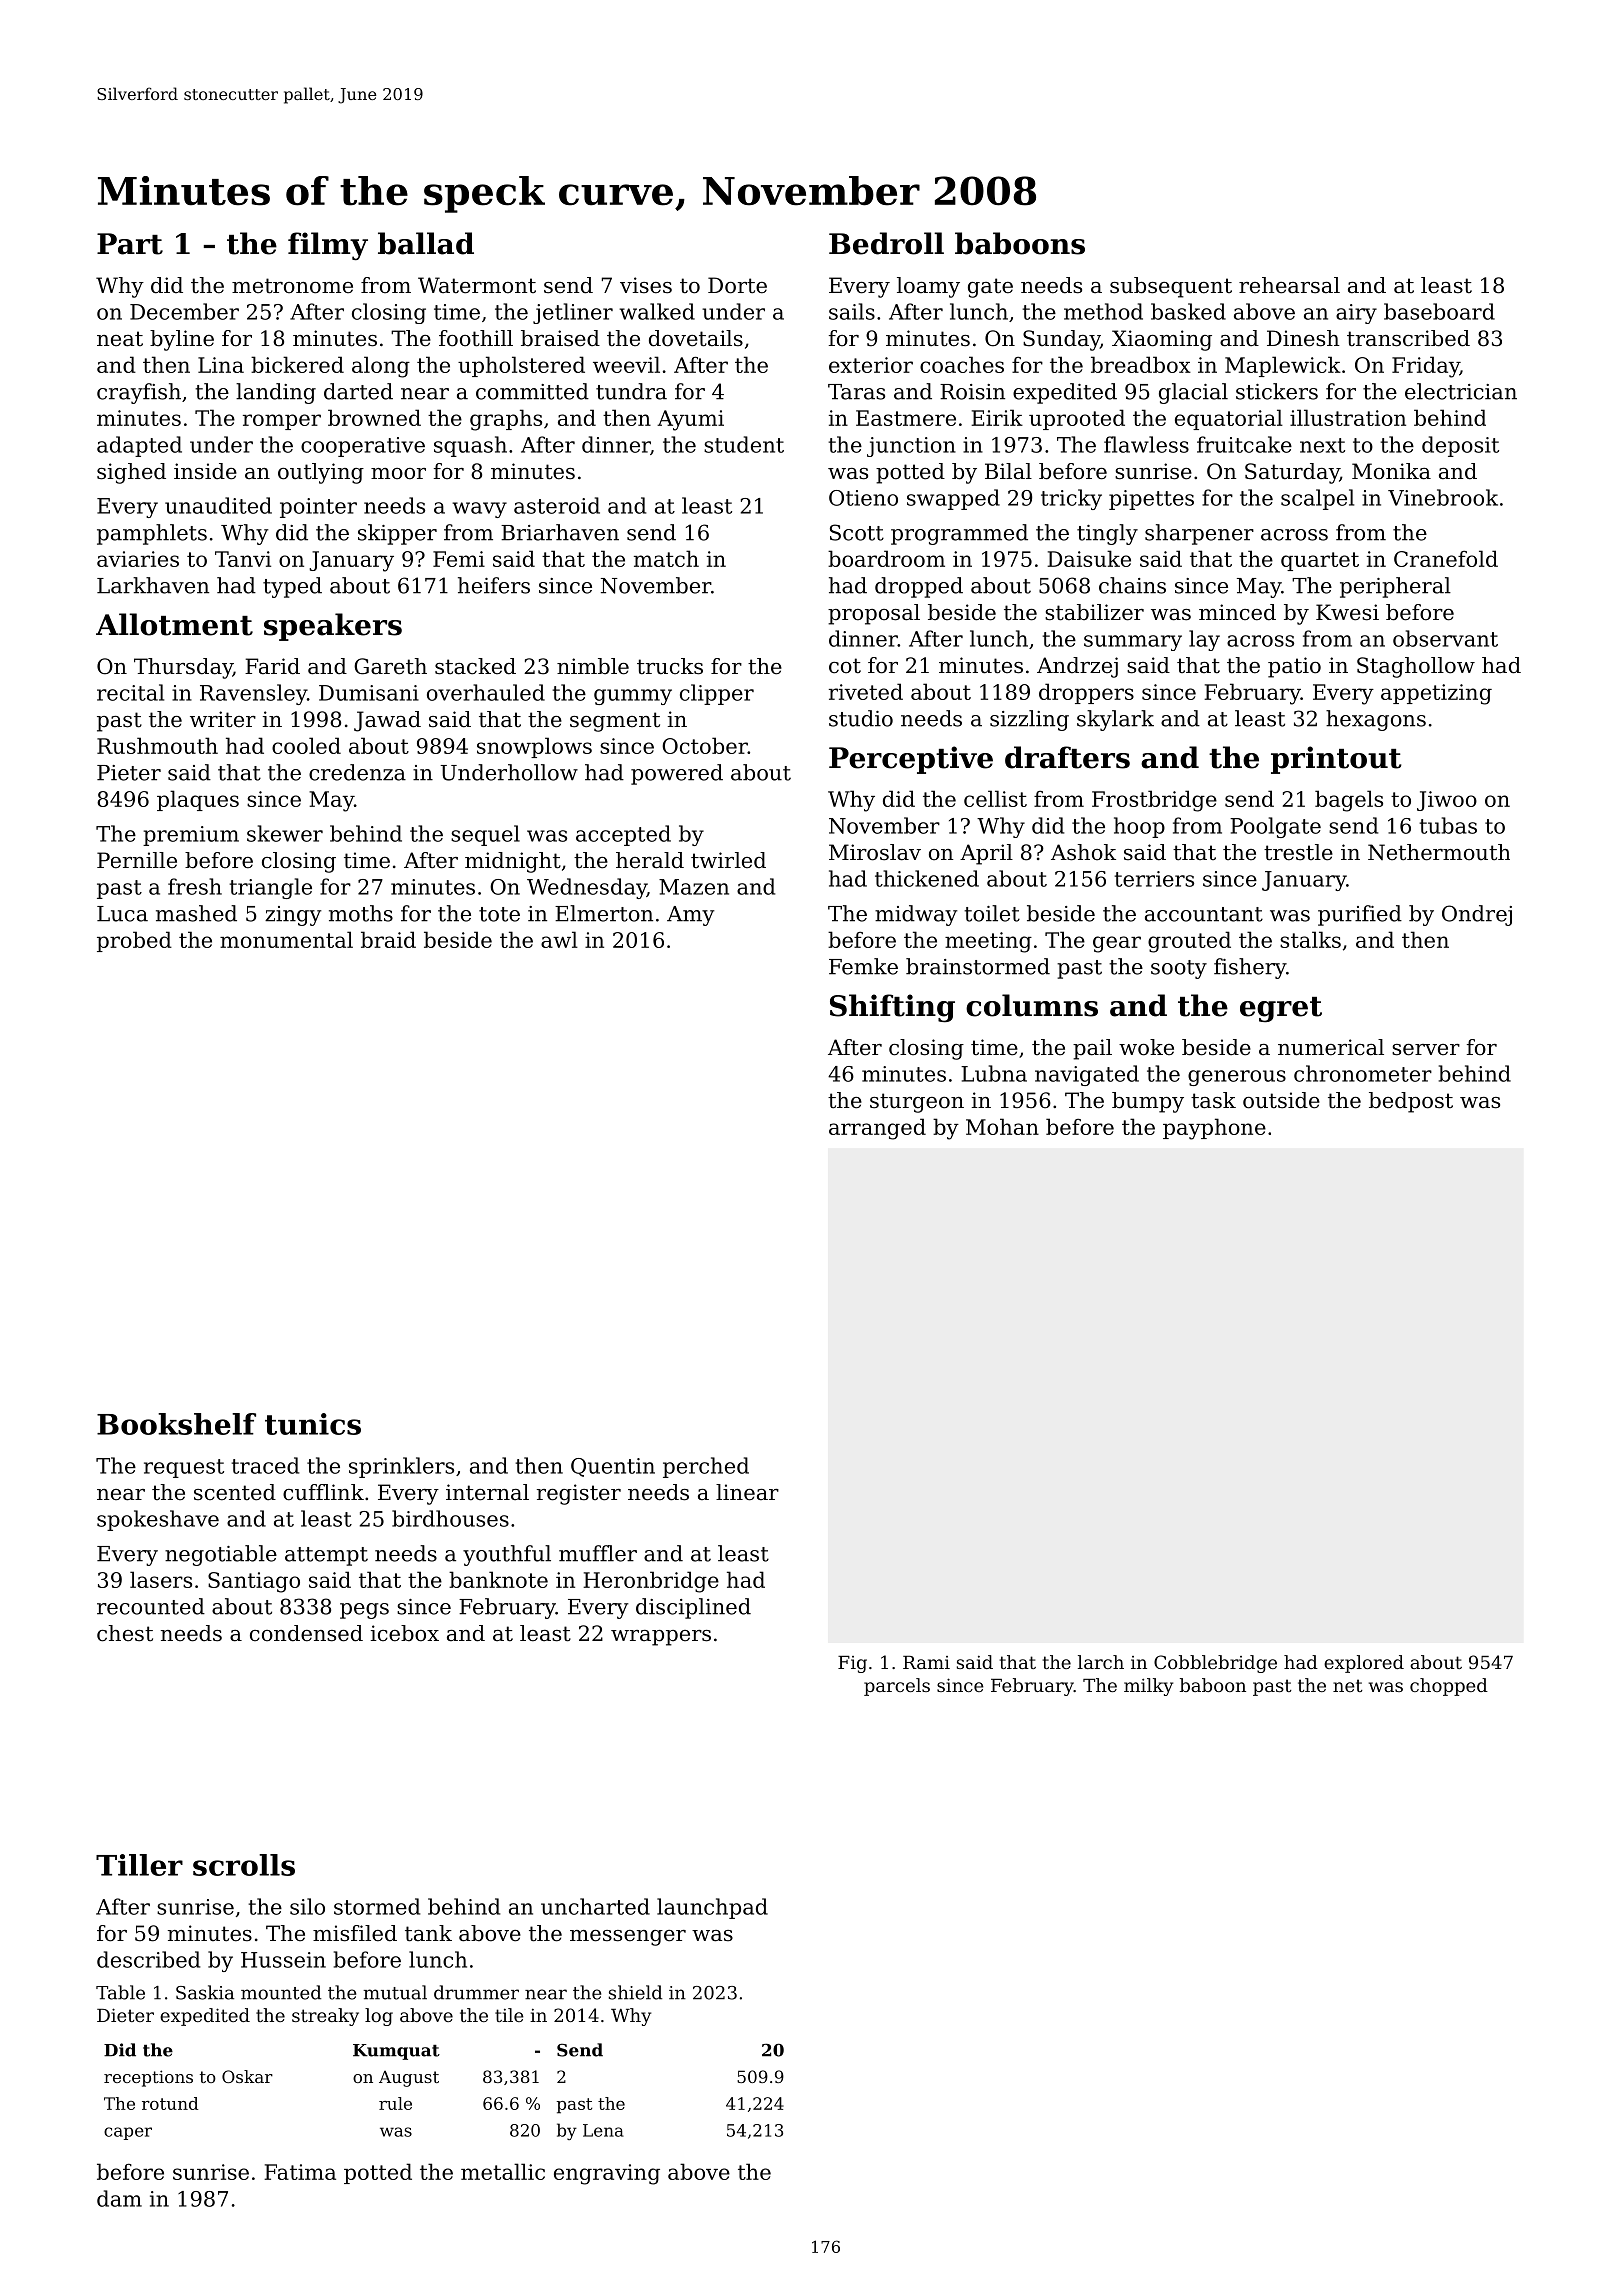 The image size is (1620, 2292). I want to click on December, so click(184, 311).
